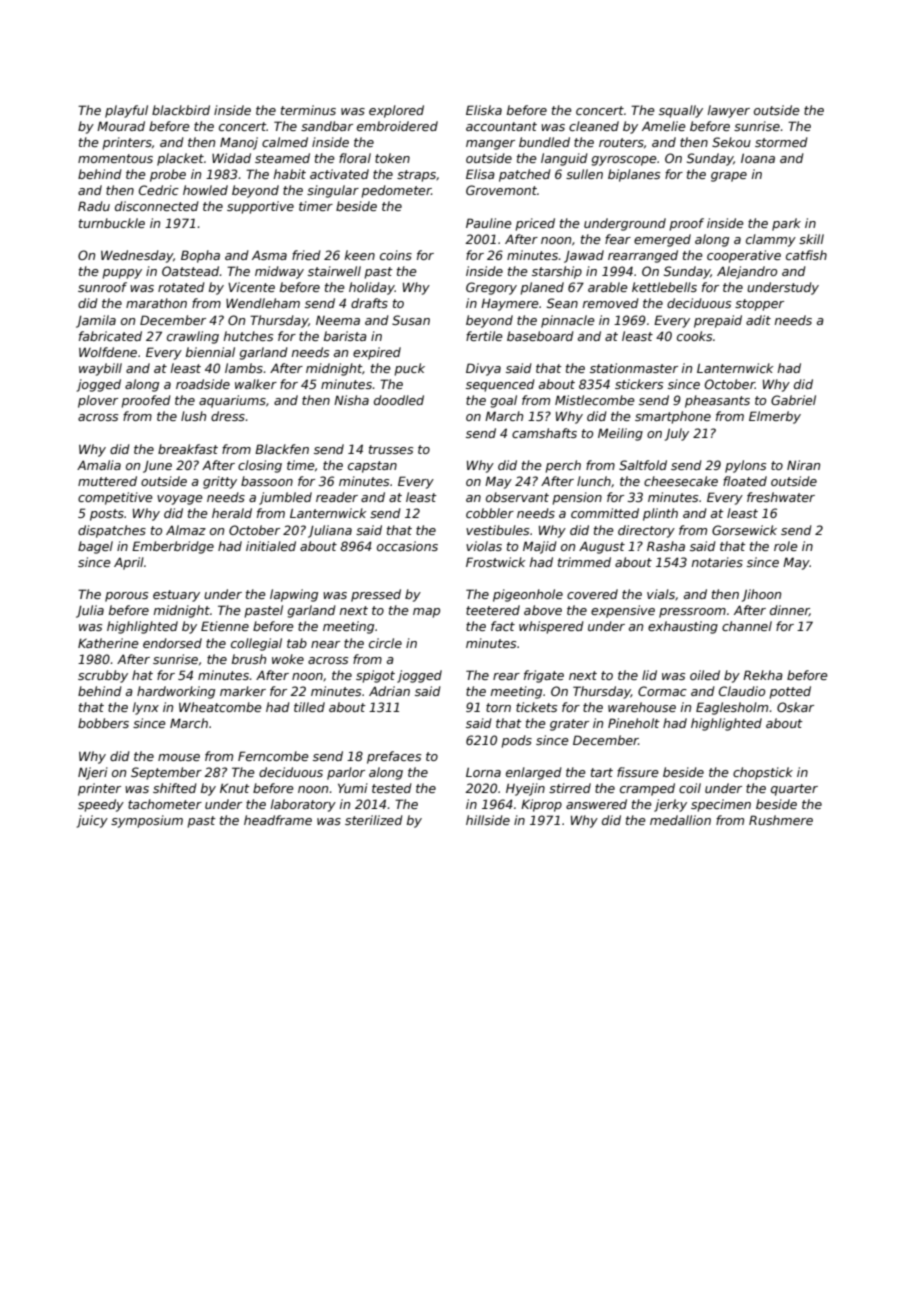 Image resolution: width=908 pixels, height=1316 pixels. What do you see at coordinates (129, 563) in the document?
I see `April` at bounding box center [129, 563].
